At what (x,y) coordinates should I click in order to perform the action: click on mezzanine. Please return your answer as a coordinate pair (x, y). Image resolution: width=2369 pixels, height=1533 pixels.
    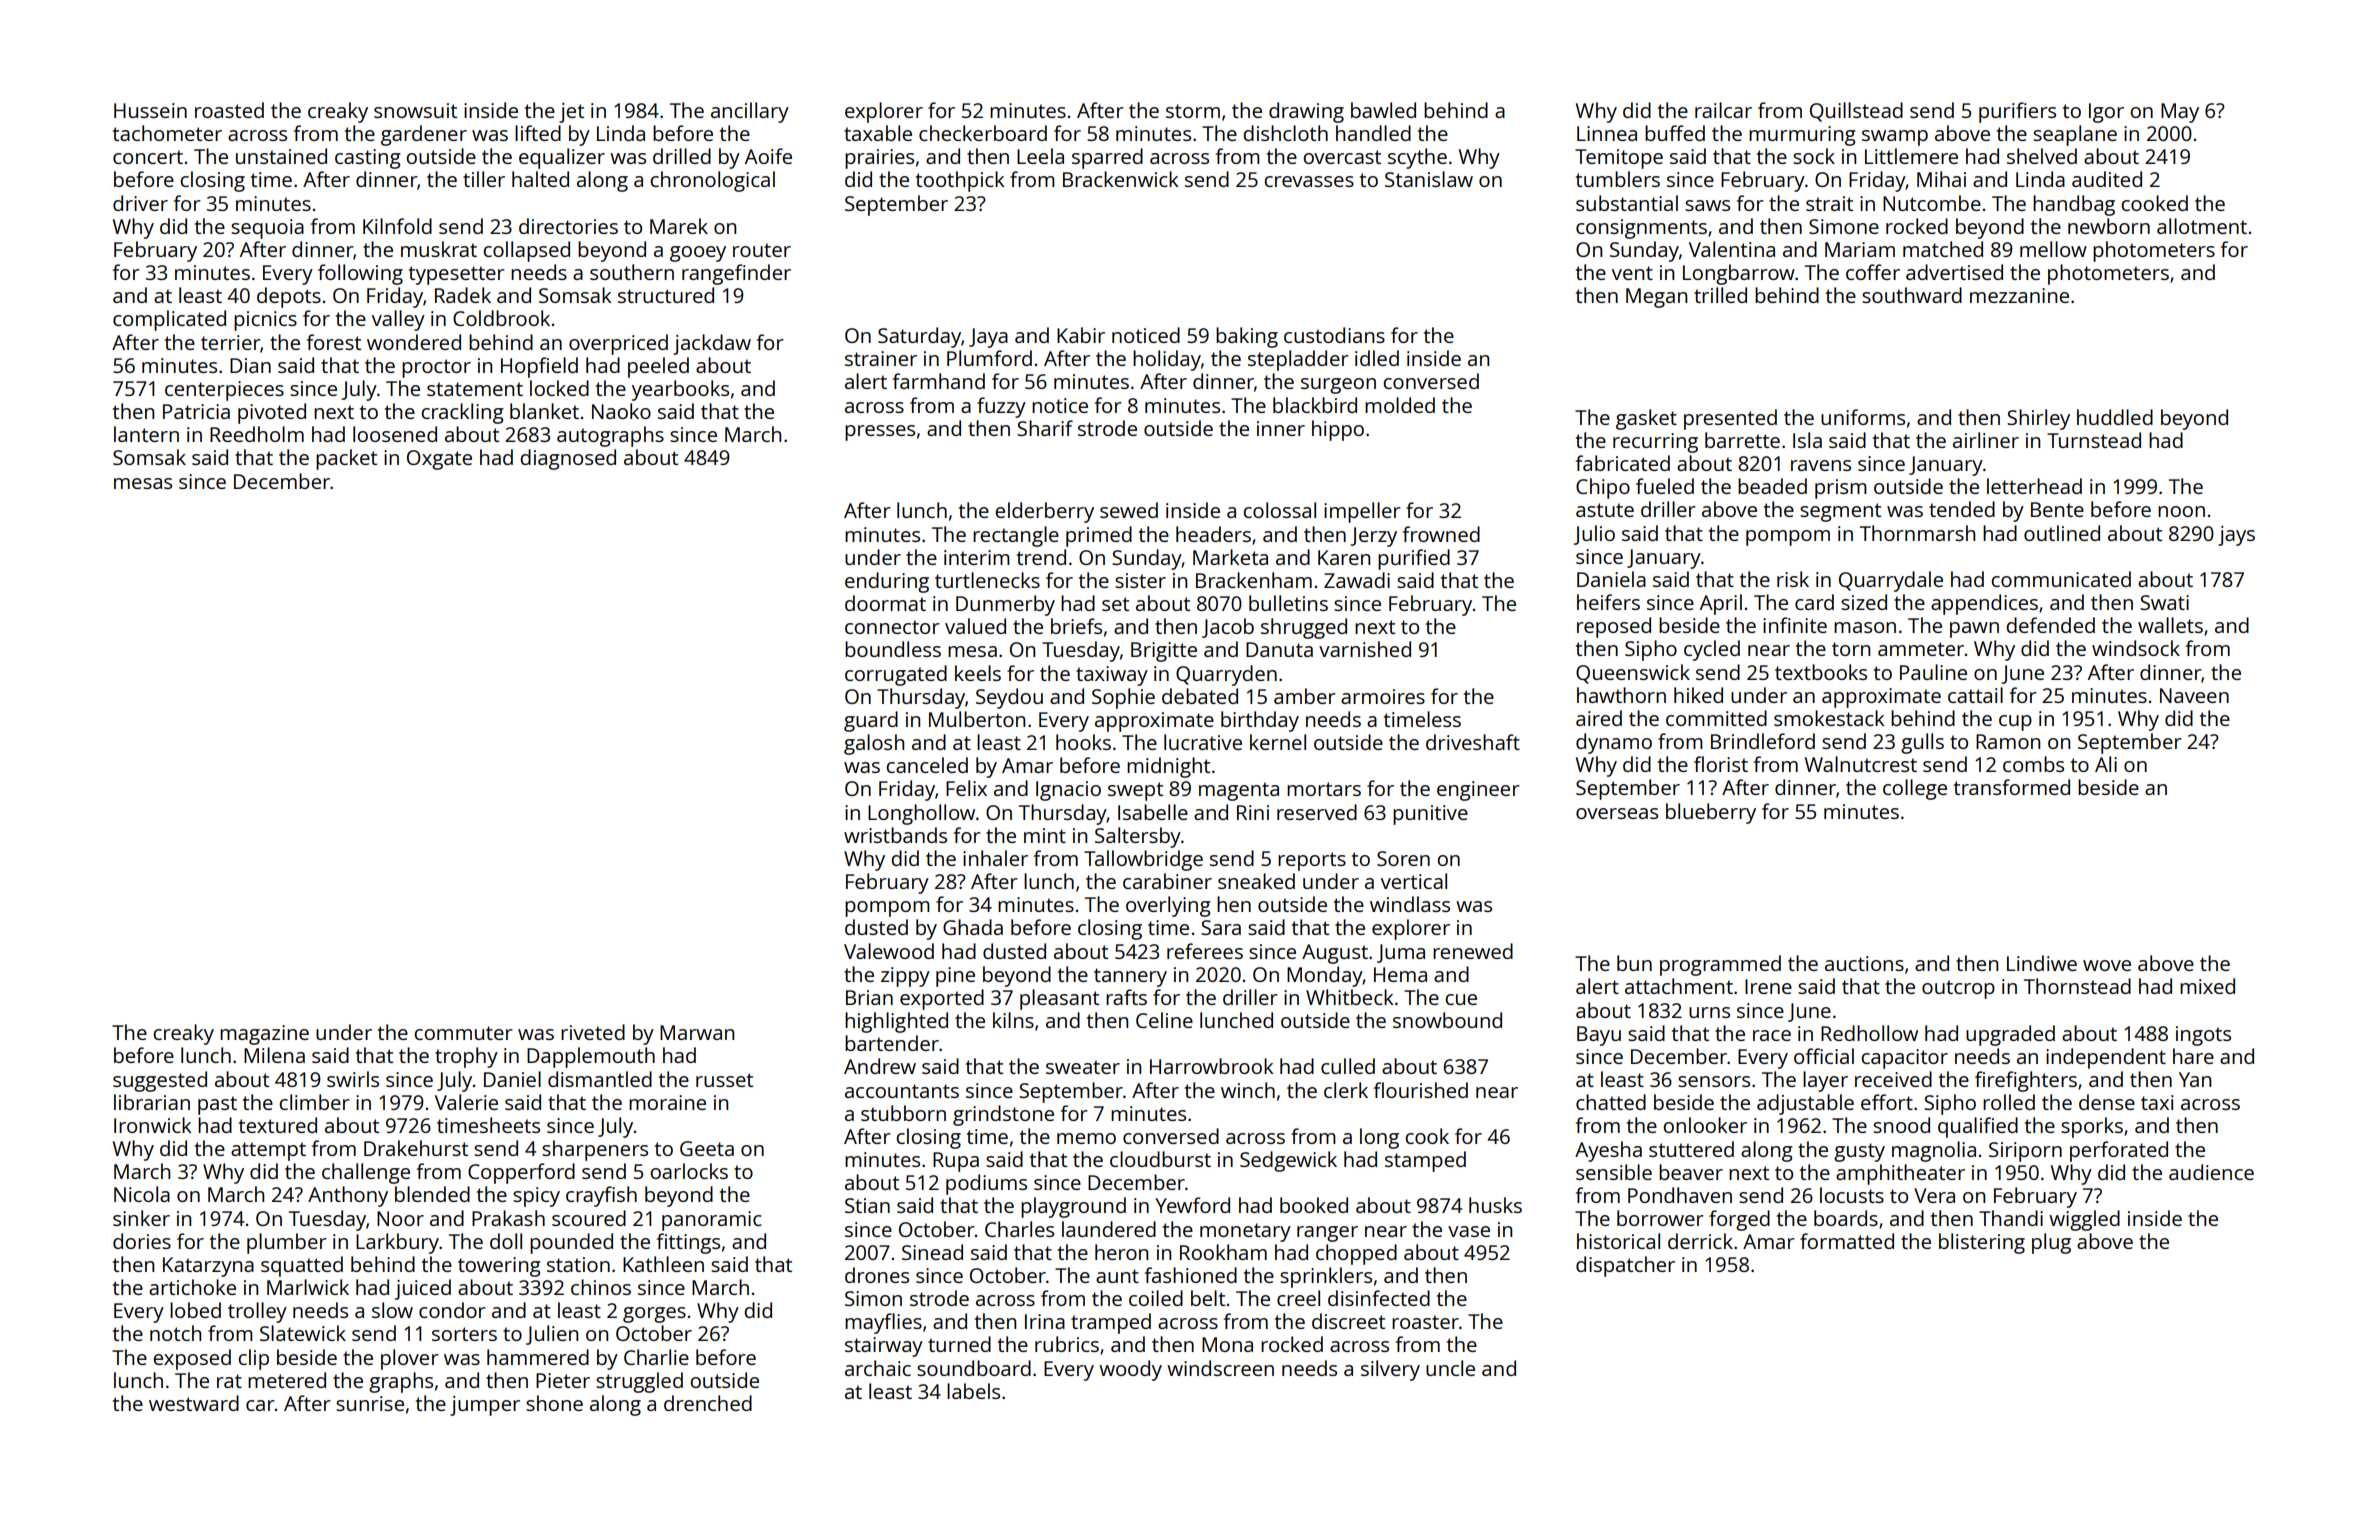
    Looking at the image, I should click on (2019, 295).
